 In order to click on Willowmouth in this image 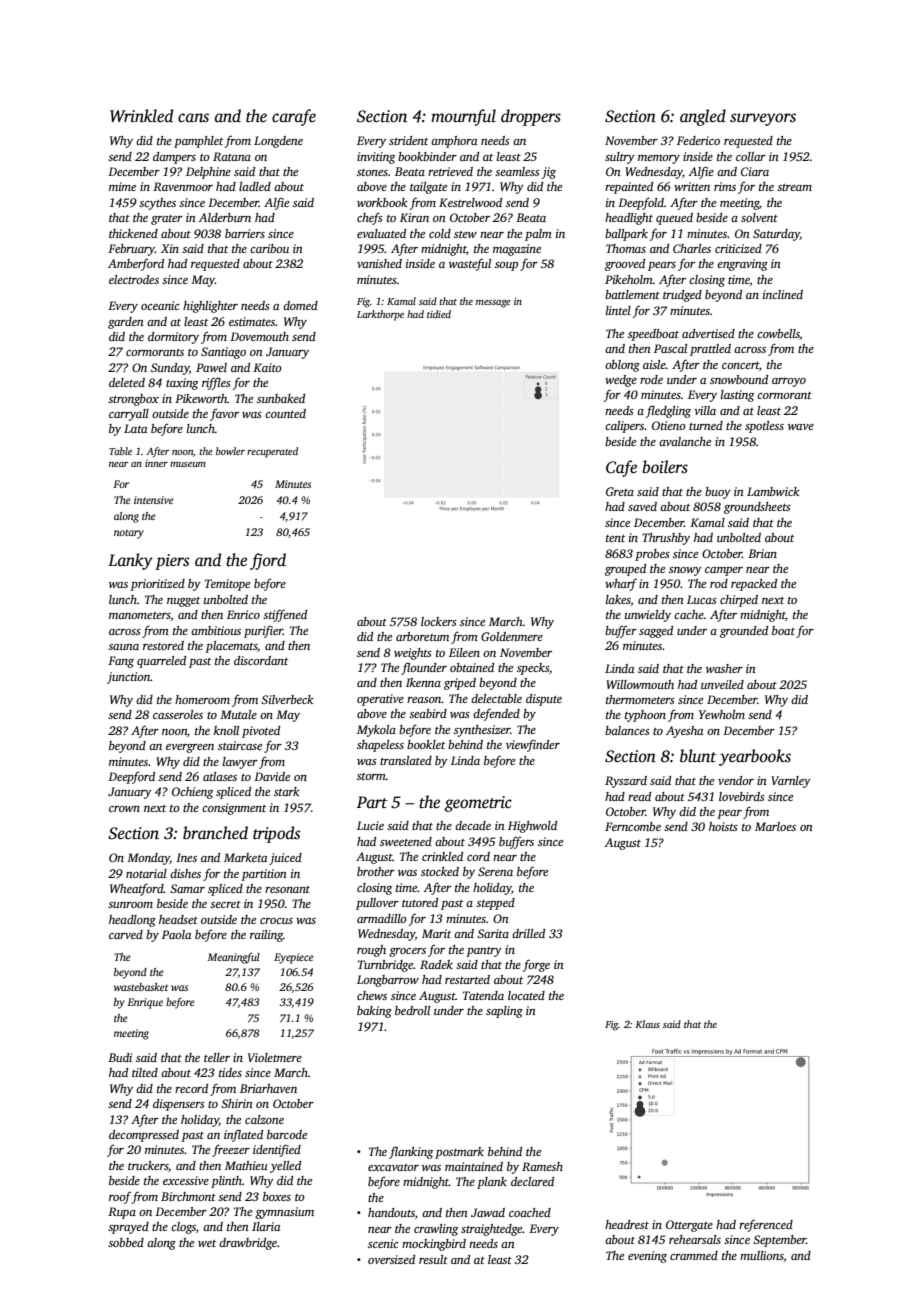, I will do `click(640, 684)`.
